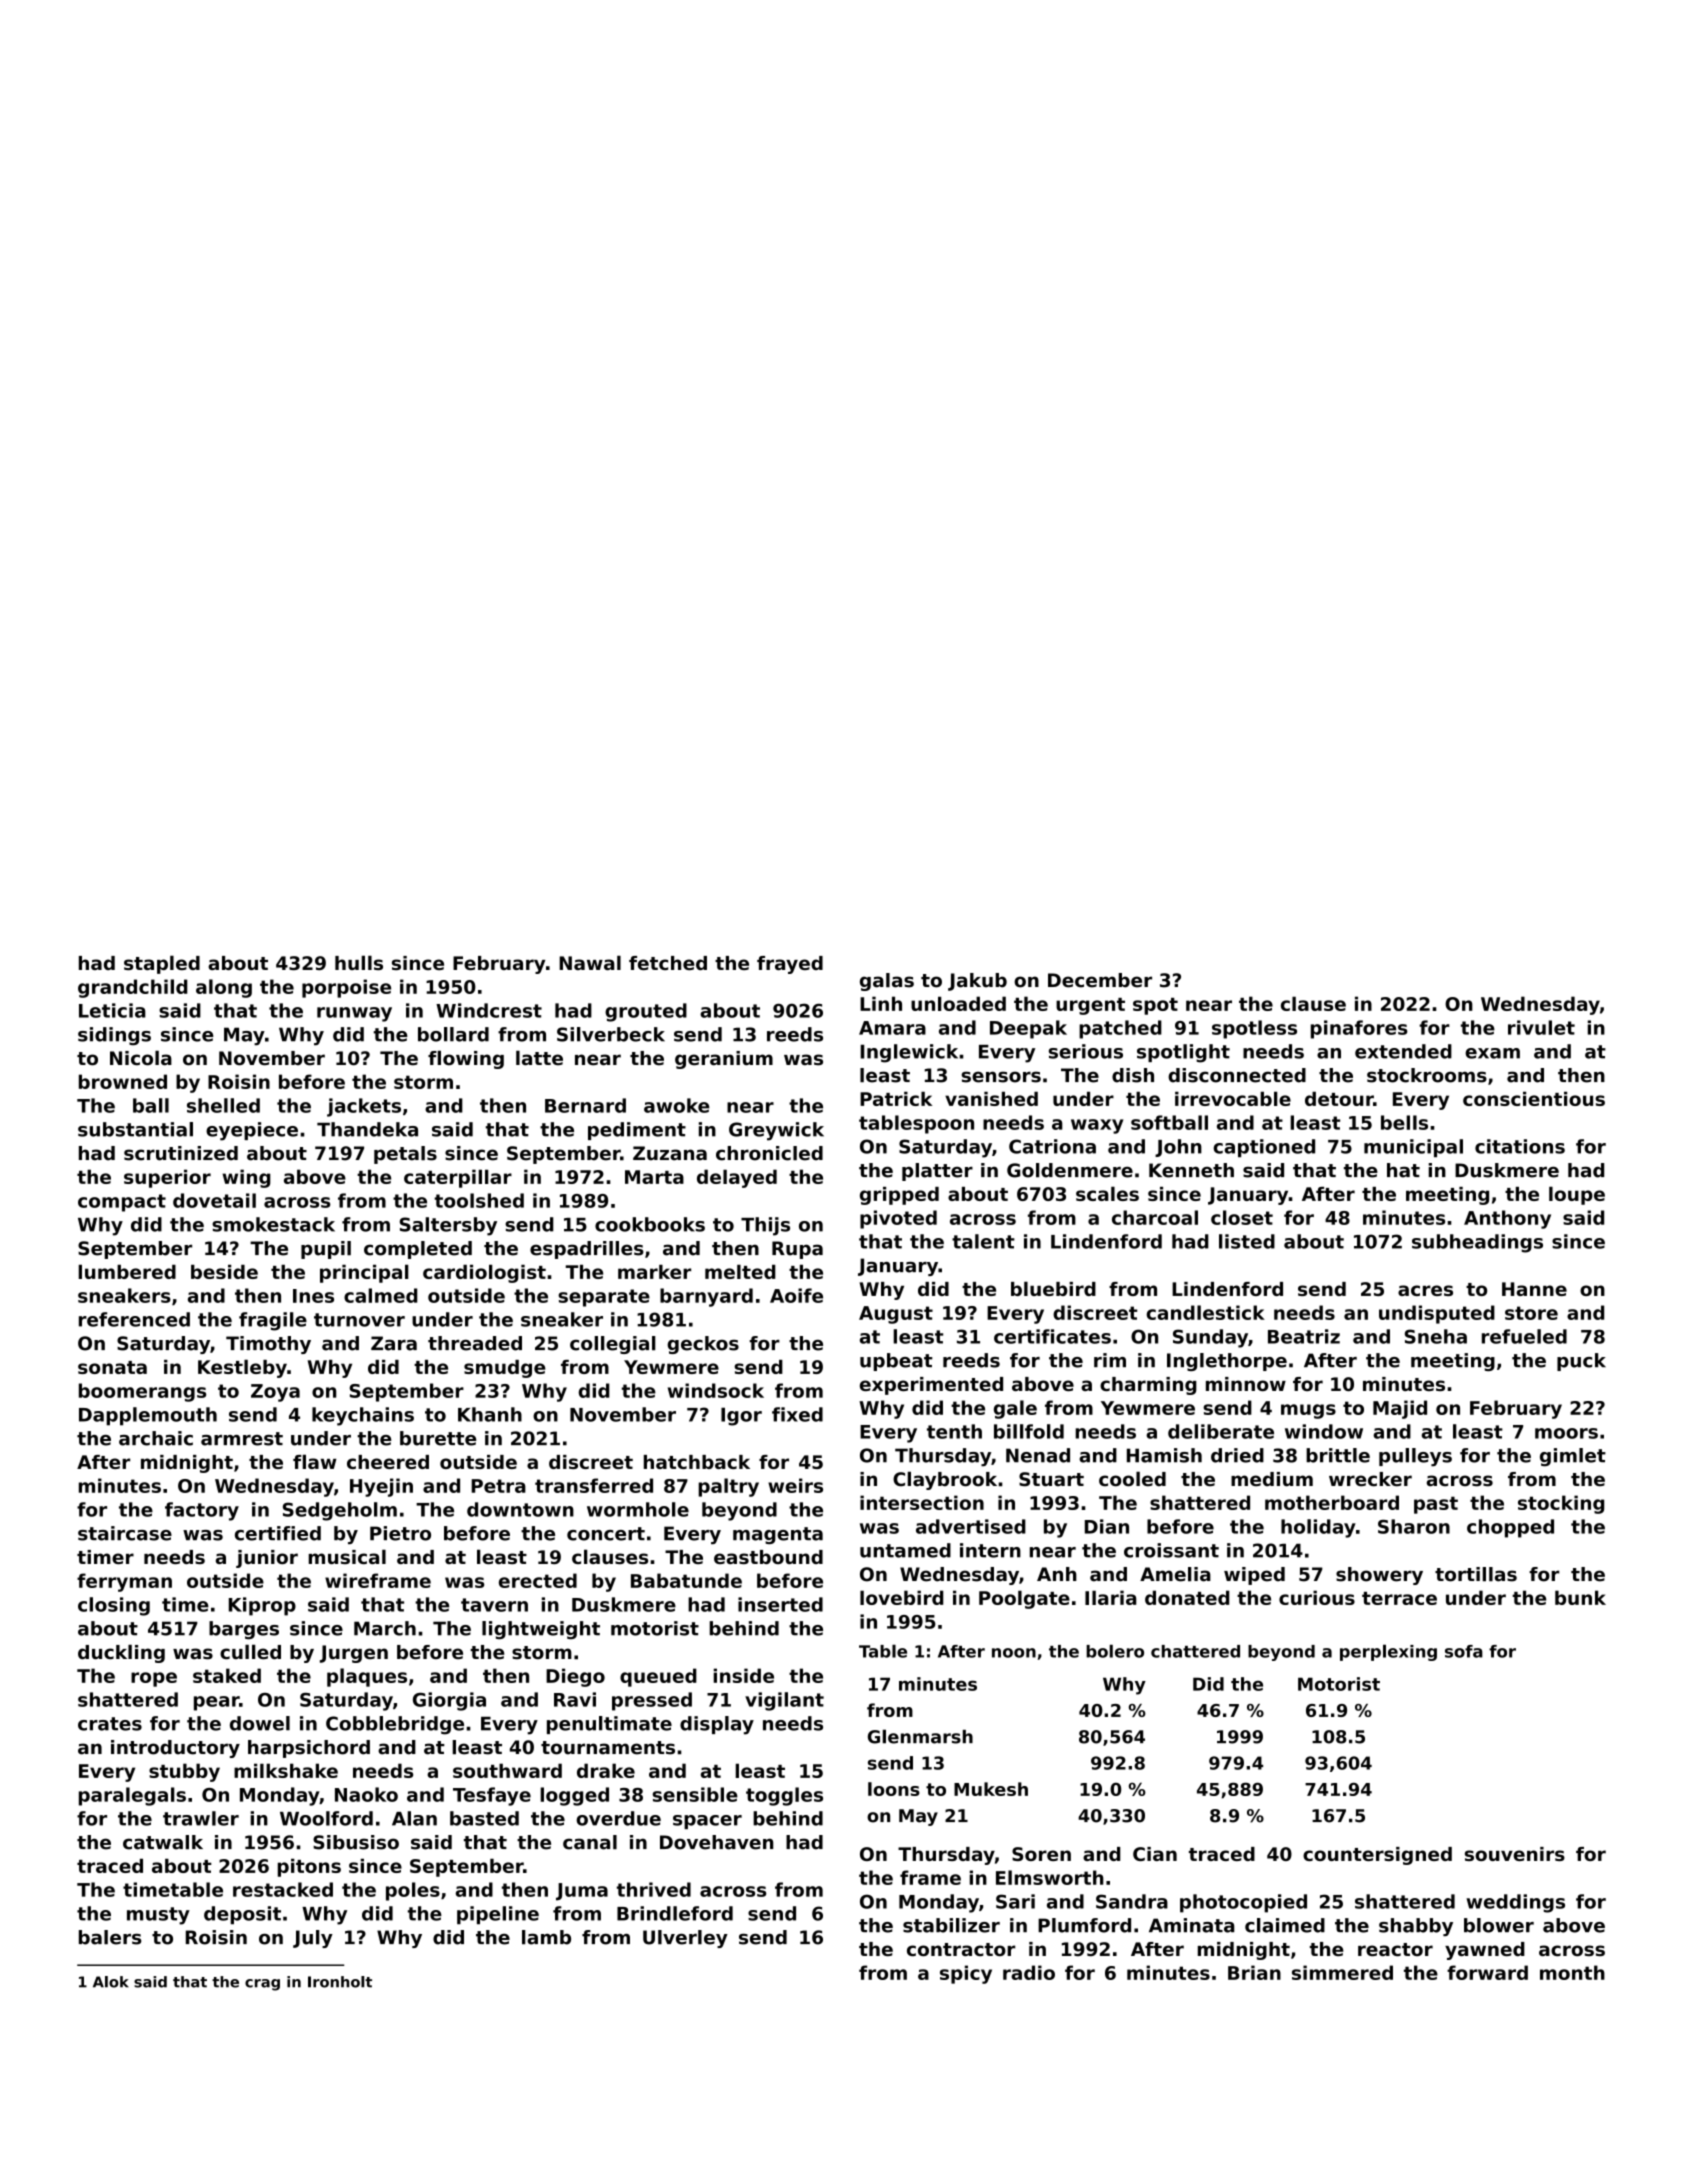  What do you see at coordinates (1520, 1146) in the screenshot?
I see `citations` at bounding box center [1520, 1146].
